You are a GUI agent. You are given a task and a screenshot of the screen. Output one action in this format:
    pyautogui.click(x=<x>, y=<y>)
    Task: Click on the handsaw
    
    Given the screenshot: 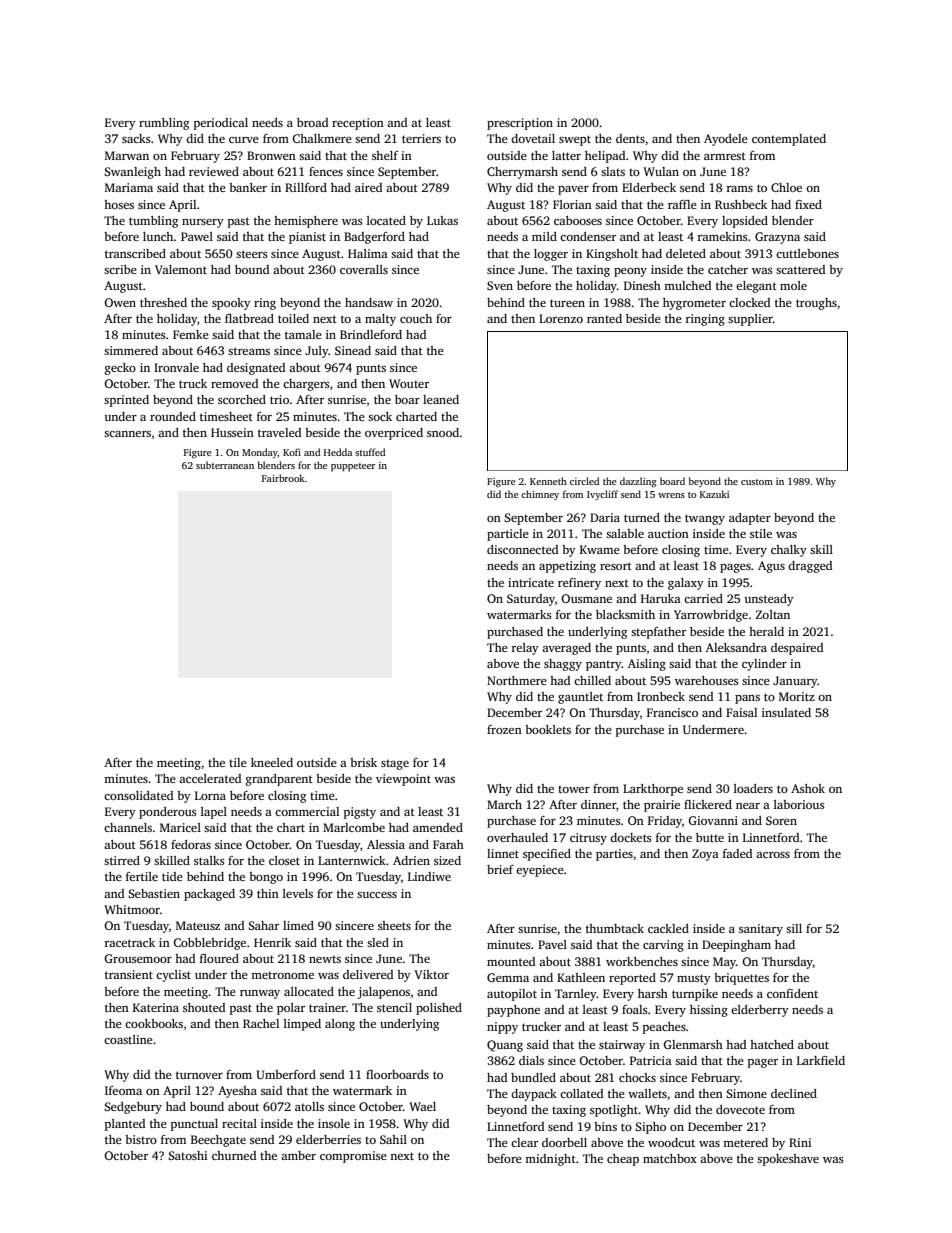 What is the action you would take?
    pyautogui.click(x=369, y=302)
